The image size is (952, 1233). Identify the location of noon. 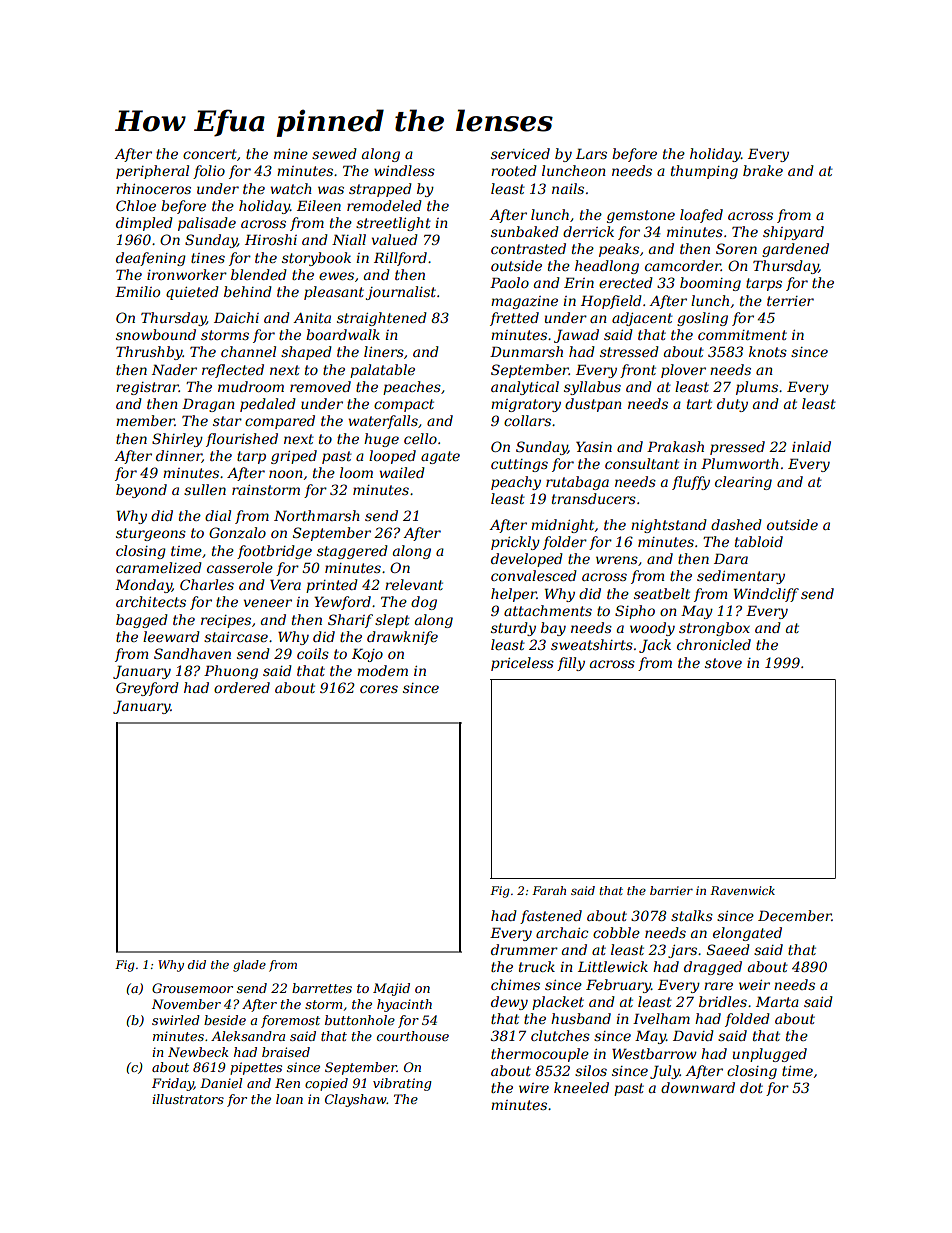
(286, 474).
